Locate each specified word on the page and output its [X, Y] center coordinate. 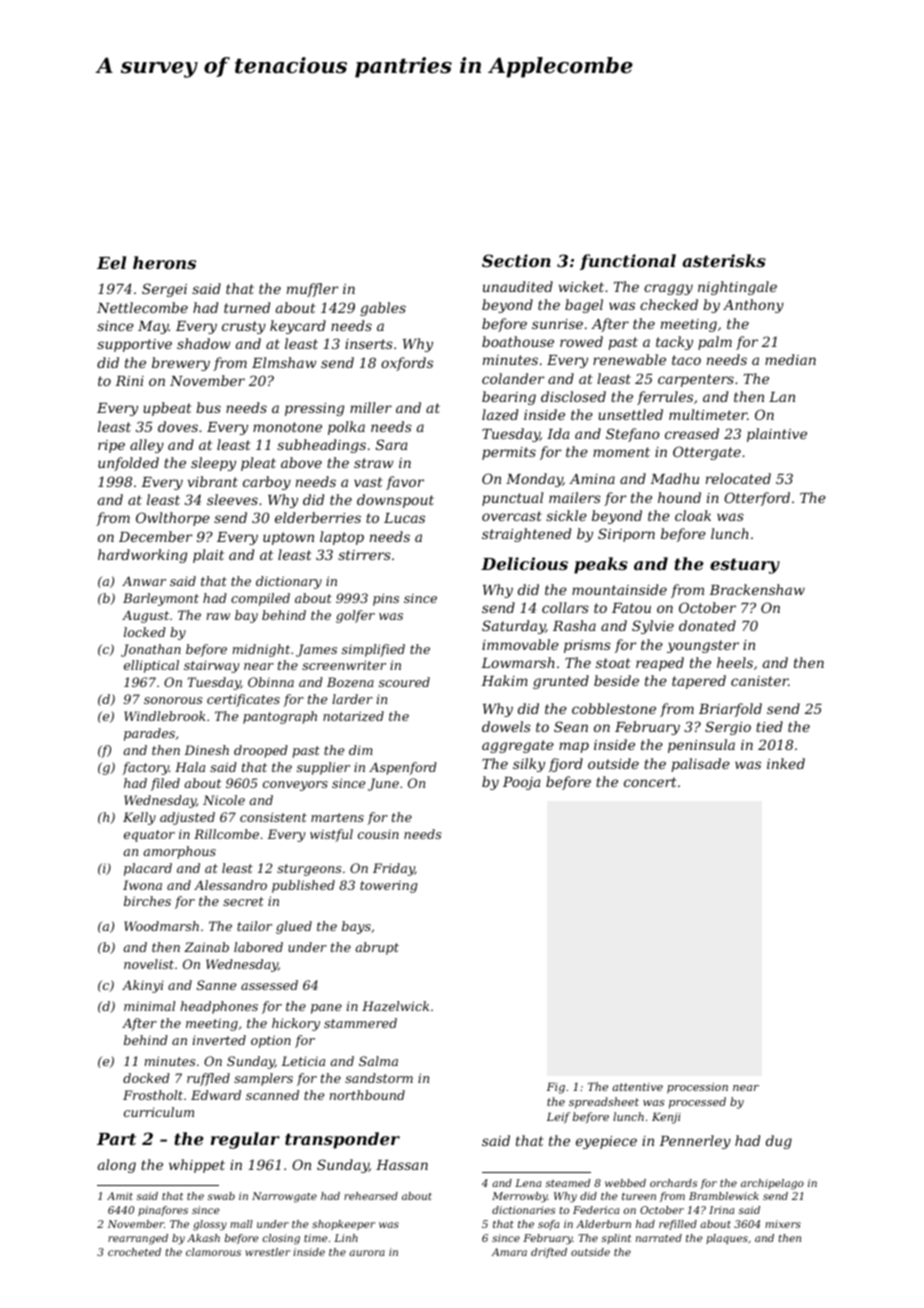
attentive [637, 1087]
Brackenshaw [757, 589]
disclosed [573, 396]
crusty [244, 327]
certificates [243, 700]
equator [149, 836]
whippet [197, 1166]
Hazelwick [395, 1006]
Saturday [513, 627]
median [790, 359]
